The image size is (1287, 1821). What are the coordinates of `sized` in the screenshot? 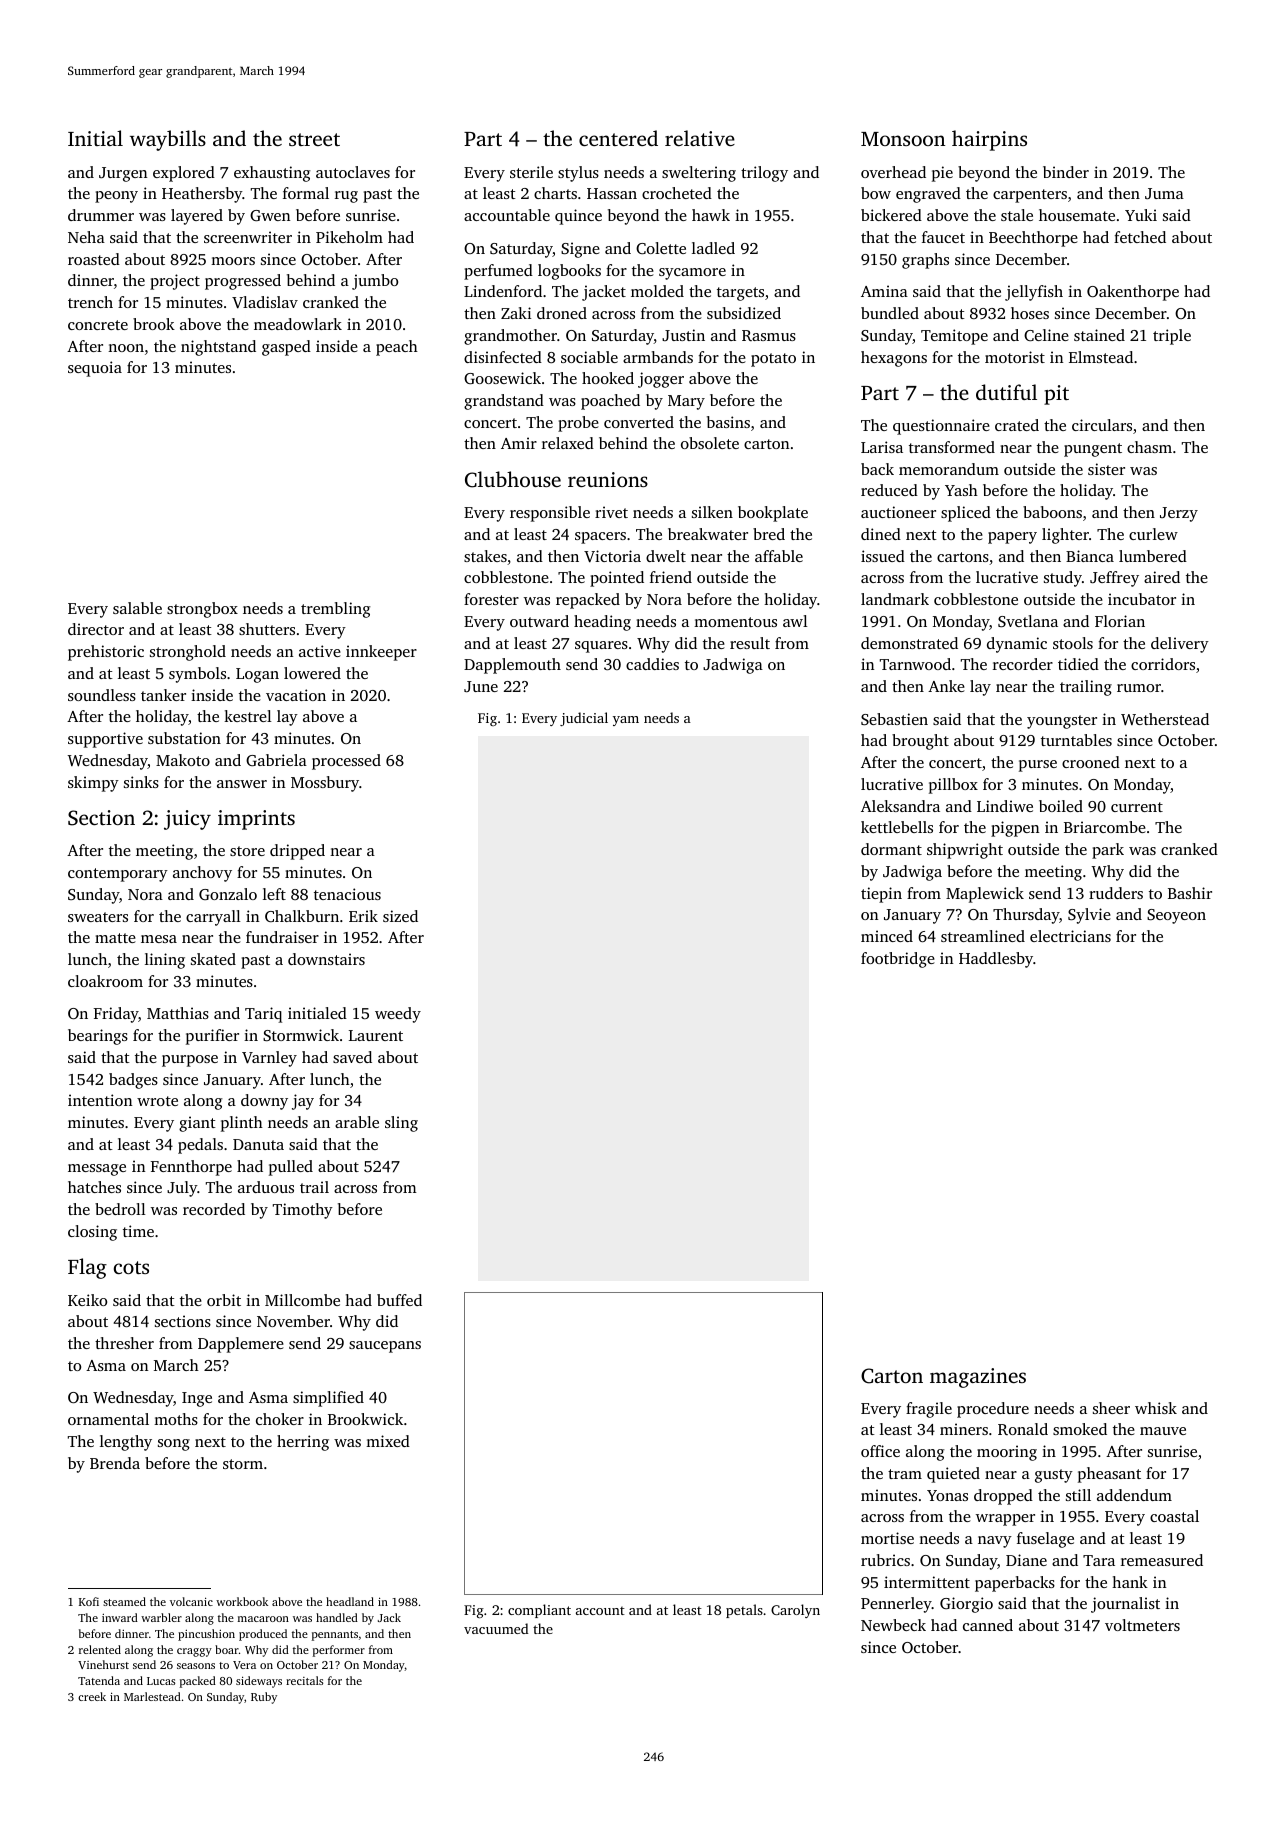 It's located at (400, 916).
